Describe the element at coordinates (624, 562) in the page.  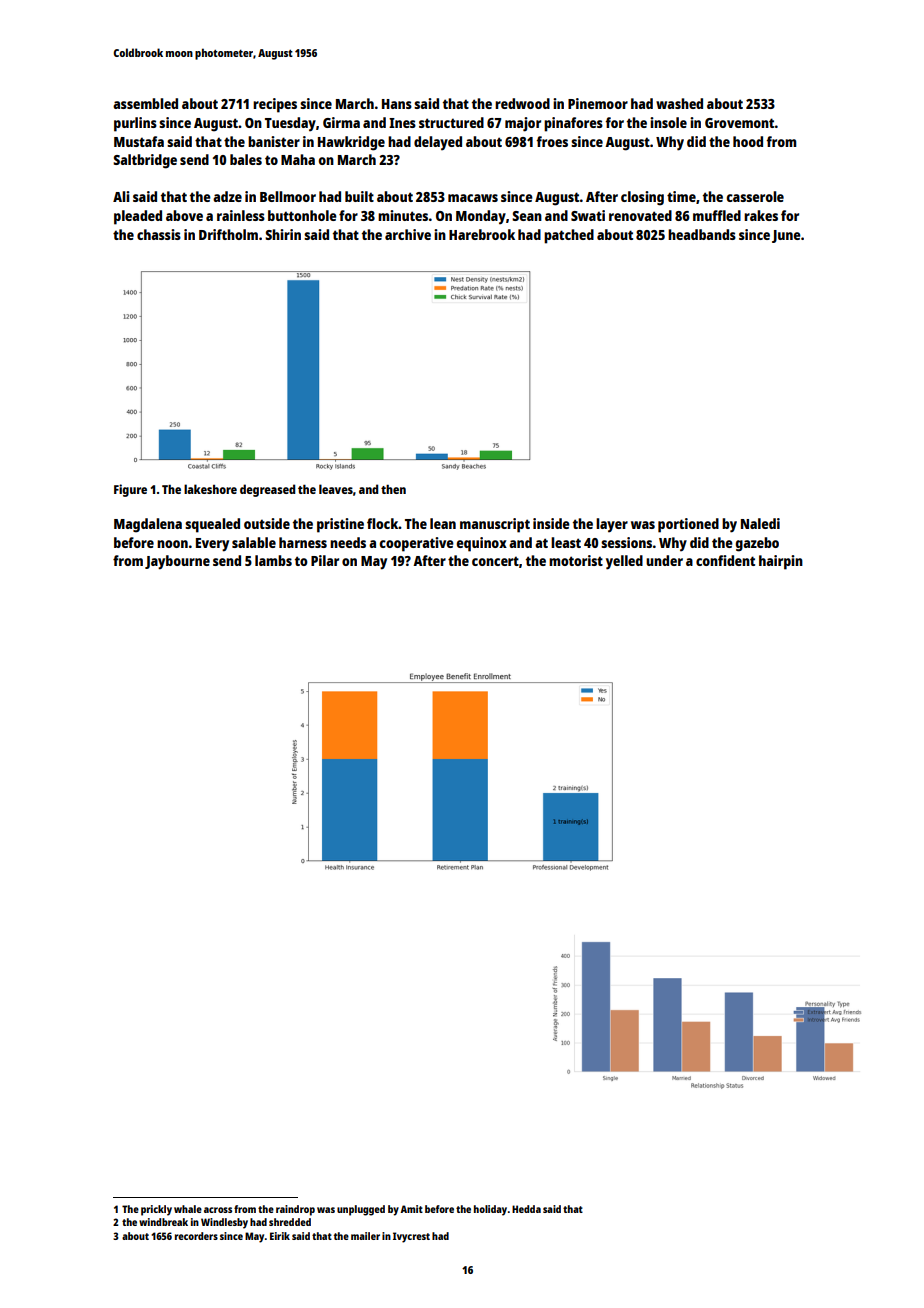
I see `yelled` at that location.
